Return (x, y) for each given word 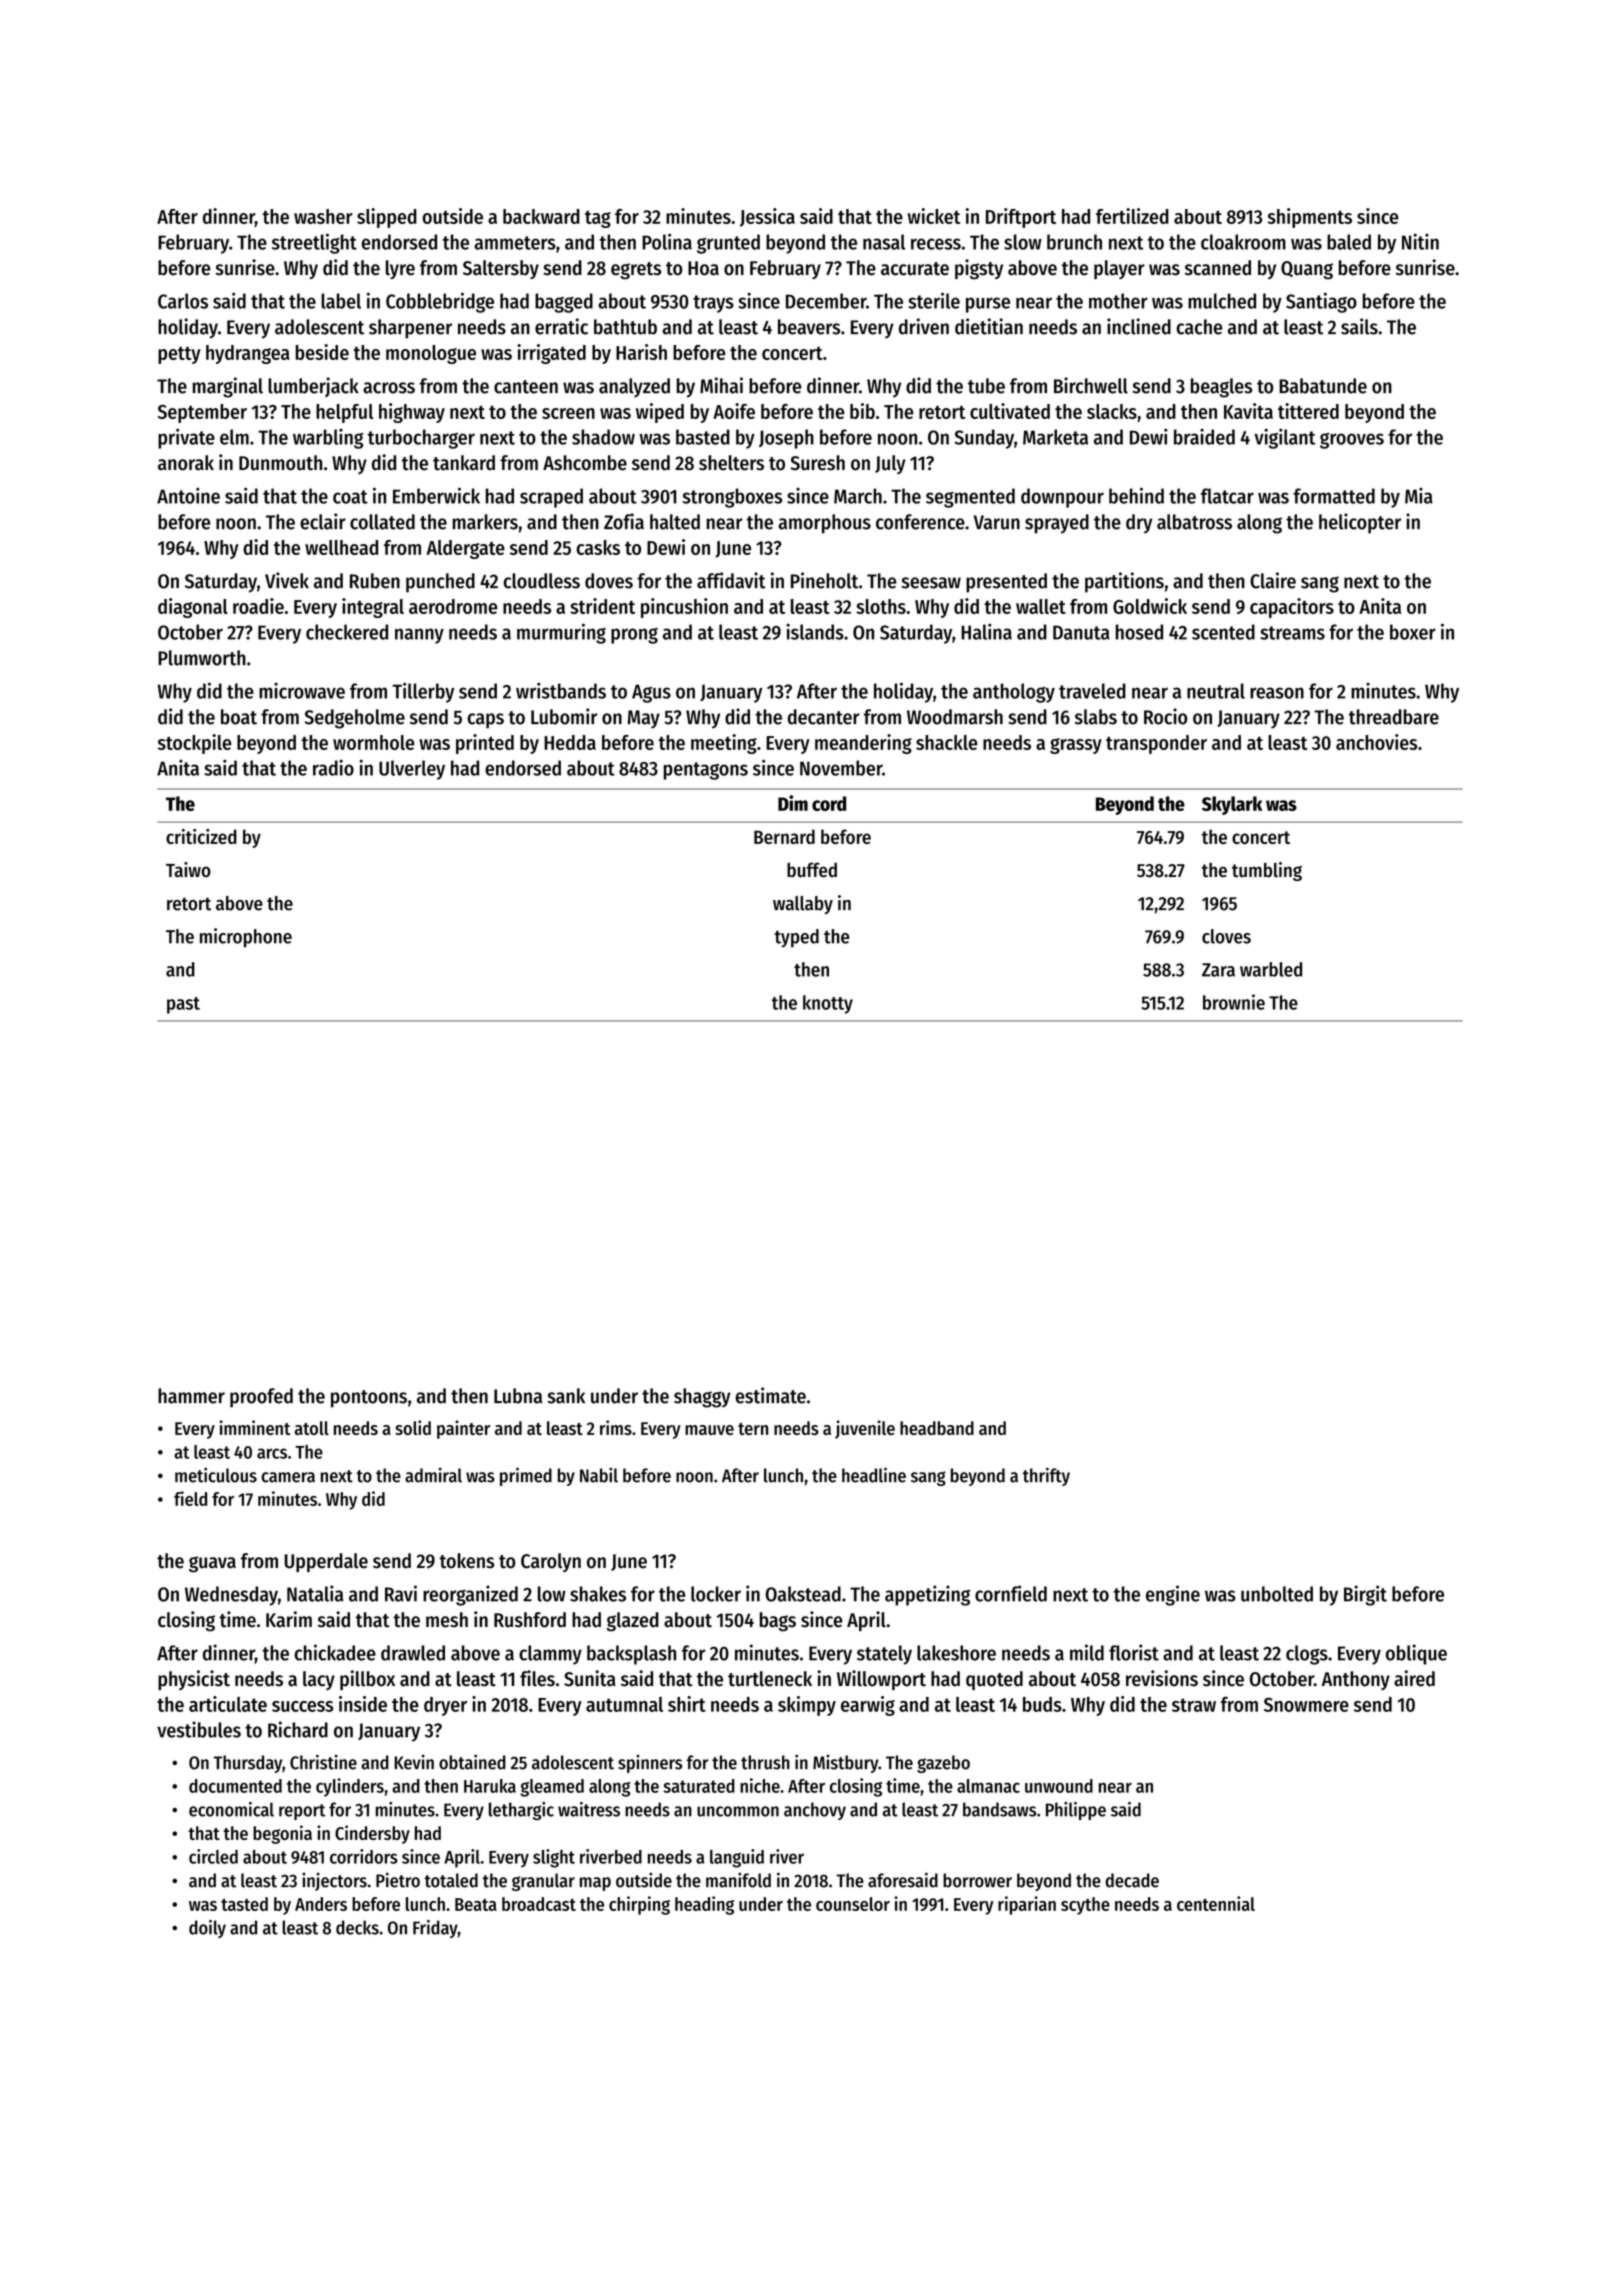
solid (413, 1427)
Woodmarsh (955, 717)
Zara (1218, 970)
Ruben (375, 581)
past (183, 1005)
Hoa (703, 268)
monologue (431, 354)
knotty (828, 1004)
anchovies (1376, 742)
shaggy (702, 1398)
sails (1359, 326)
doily (207, 1929)
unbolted (1277, 1594)
